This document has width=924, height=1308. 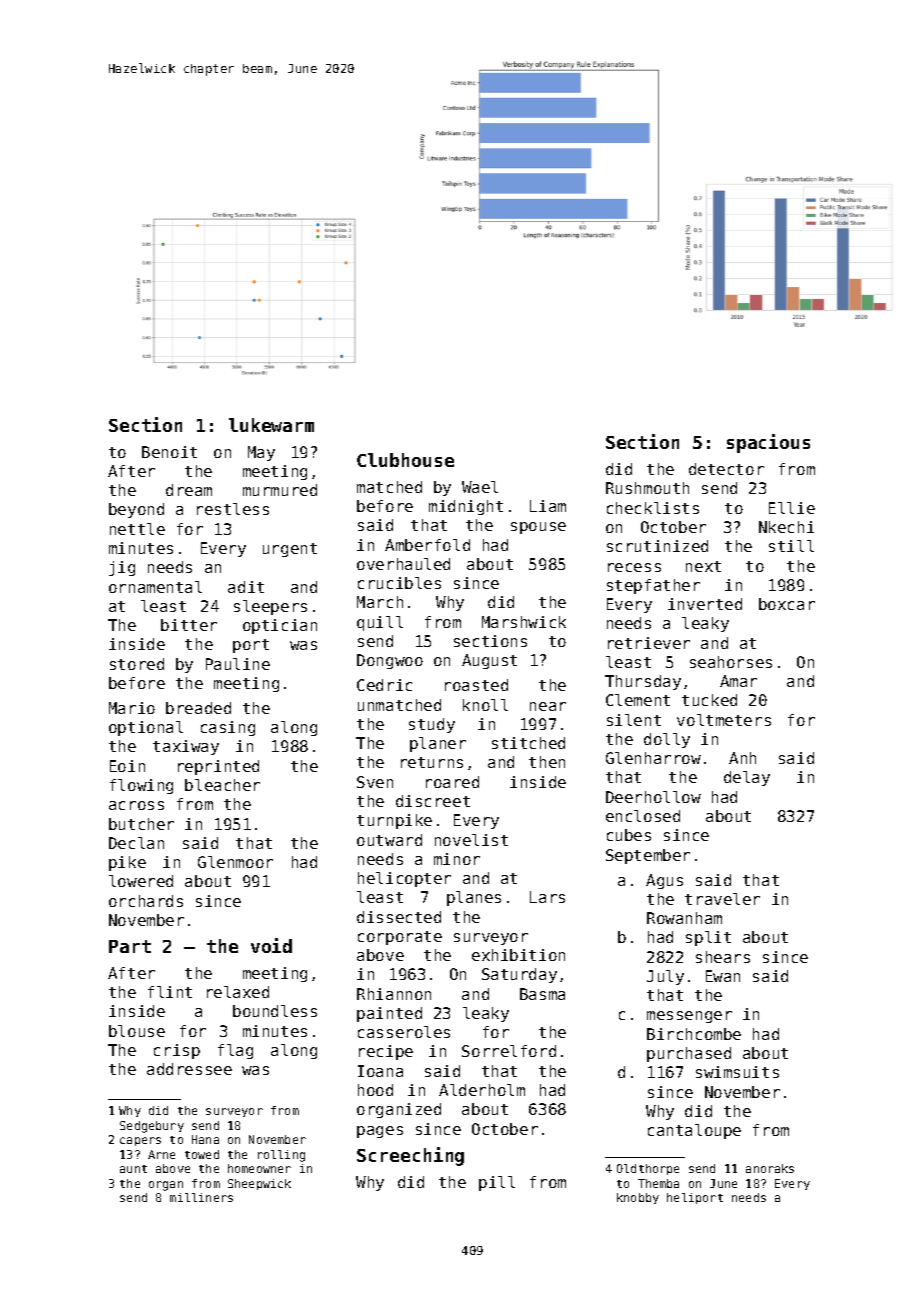 What do you see at coordinates (275, 1011) in the document?
I see `boundless` at bounding box center [275, 1011].
